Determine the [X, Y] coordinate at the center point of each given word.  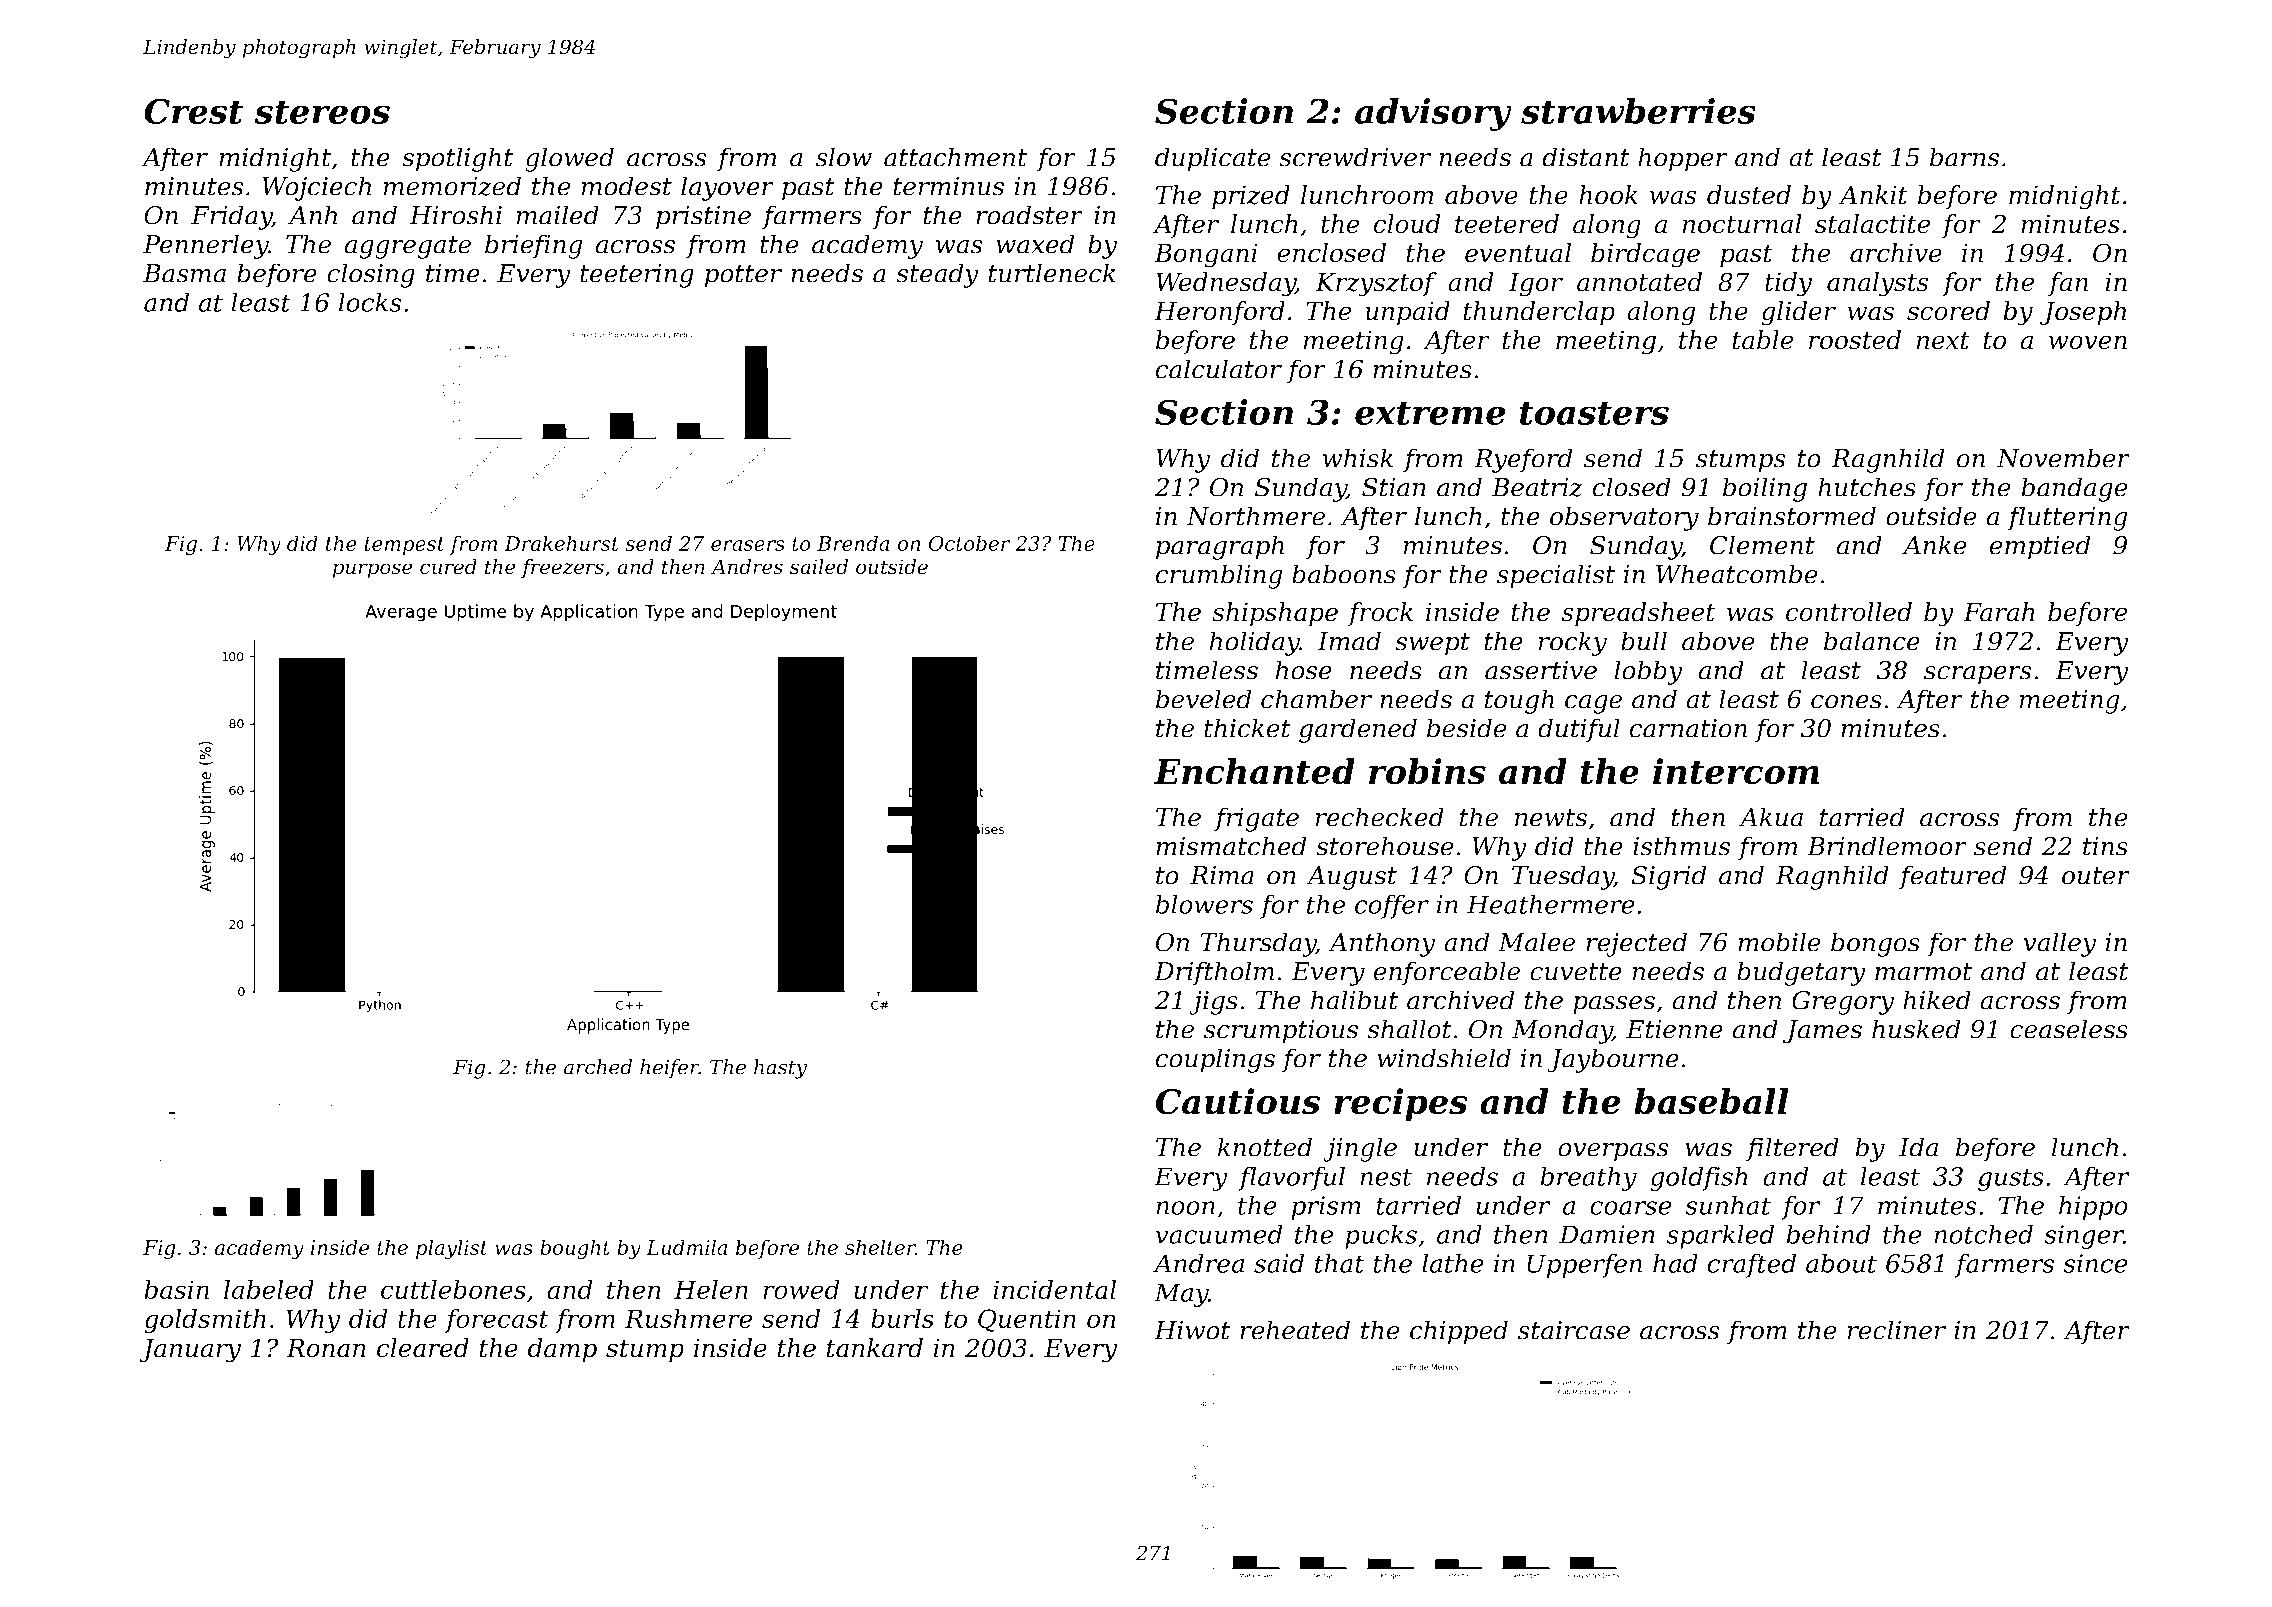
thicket [1247, 728]
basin [176, 1289]
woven [2088, 342]
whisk [1358, 458]
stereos [322, 112]
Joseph [2083, 313]
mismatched [1231, 846]
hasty [780, 1069]
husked [1916, 1029]
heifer [669, 1069]
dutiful [1579, 730]
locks [370, 302]
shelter [880, 1247]
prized [1251, 197]
